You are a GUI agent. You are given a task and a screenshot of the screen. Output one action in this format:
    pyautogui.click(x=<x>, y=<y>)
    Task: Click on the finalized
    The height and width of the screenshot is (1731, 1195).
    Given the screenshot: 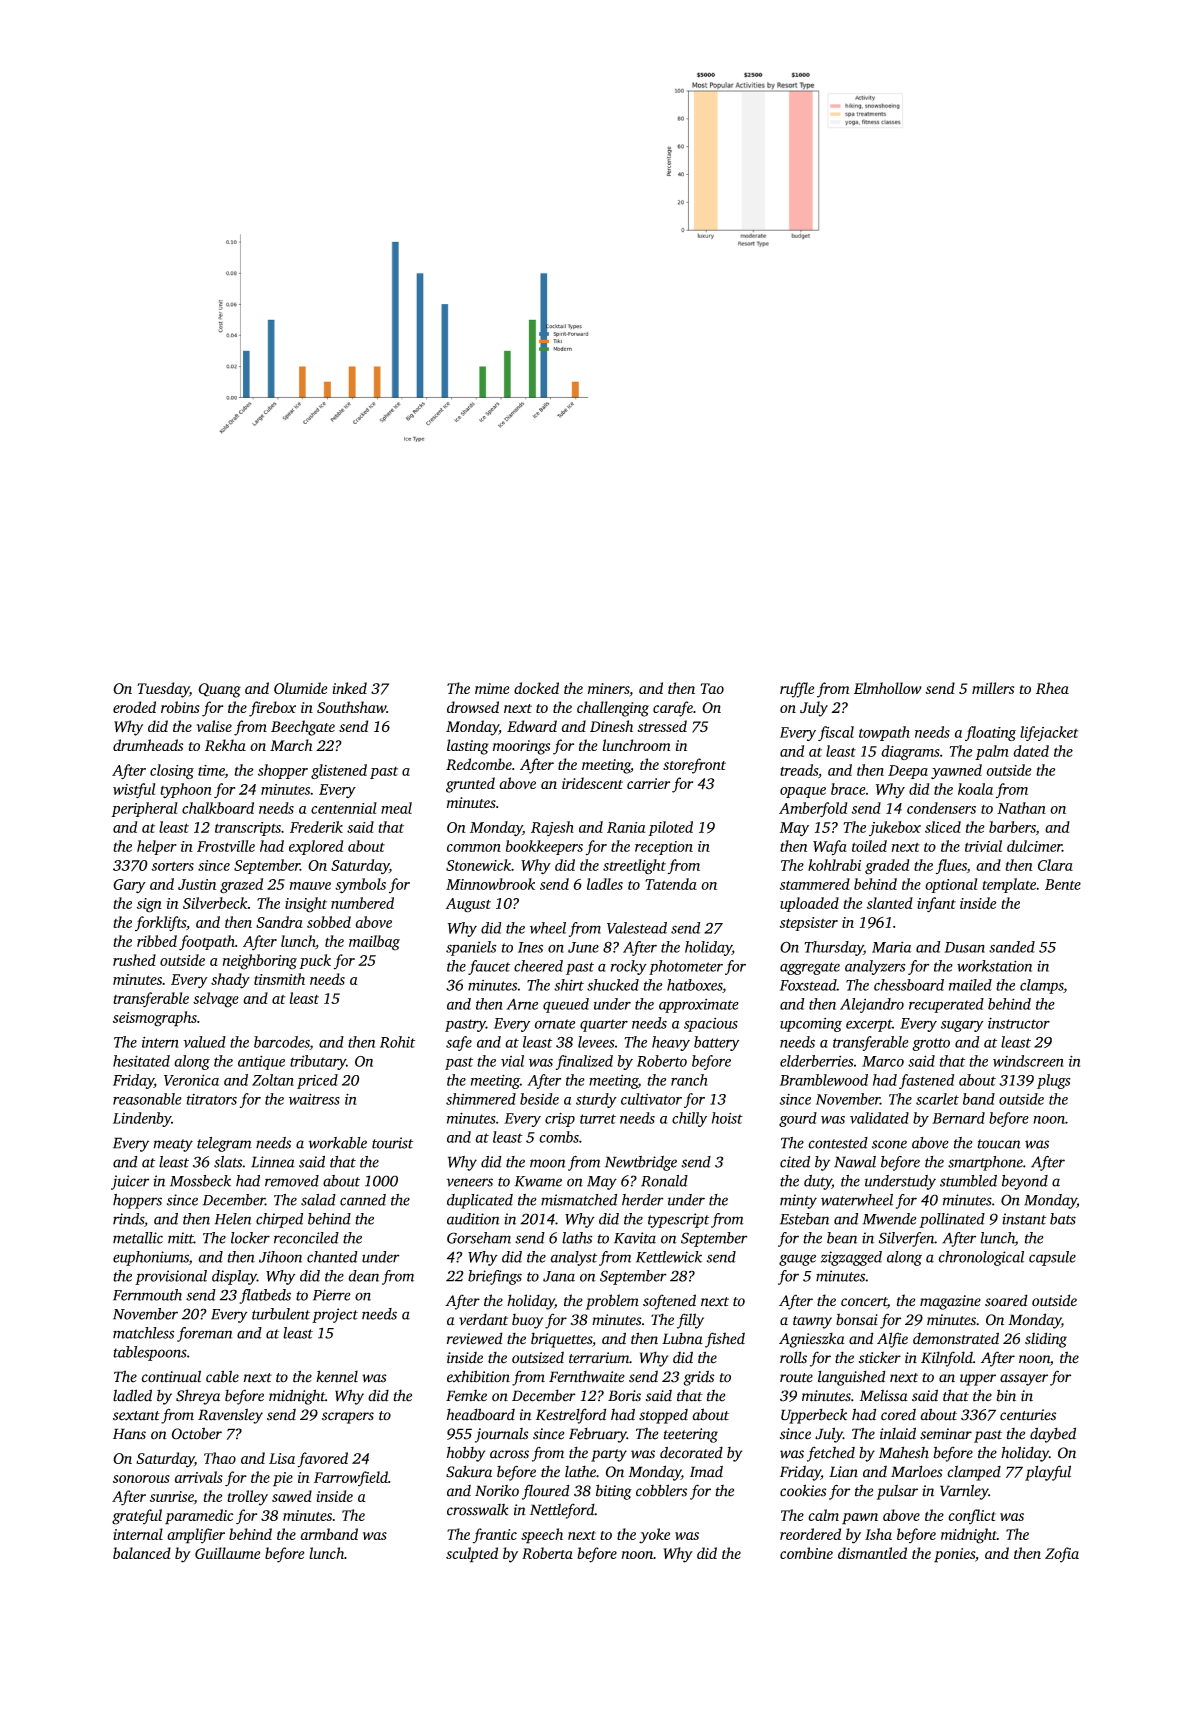 What is the action you would take?
    pyautogui.click(x=584, y=1062)
